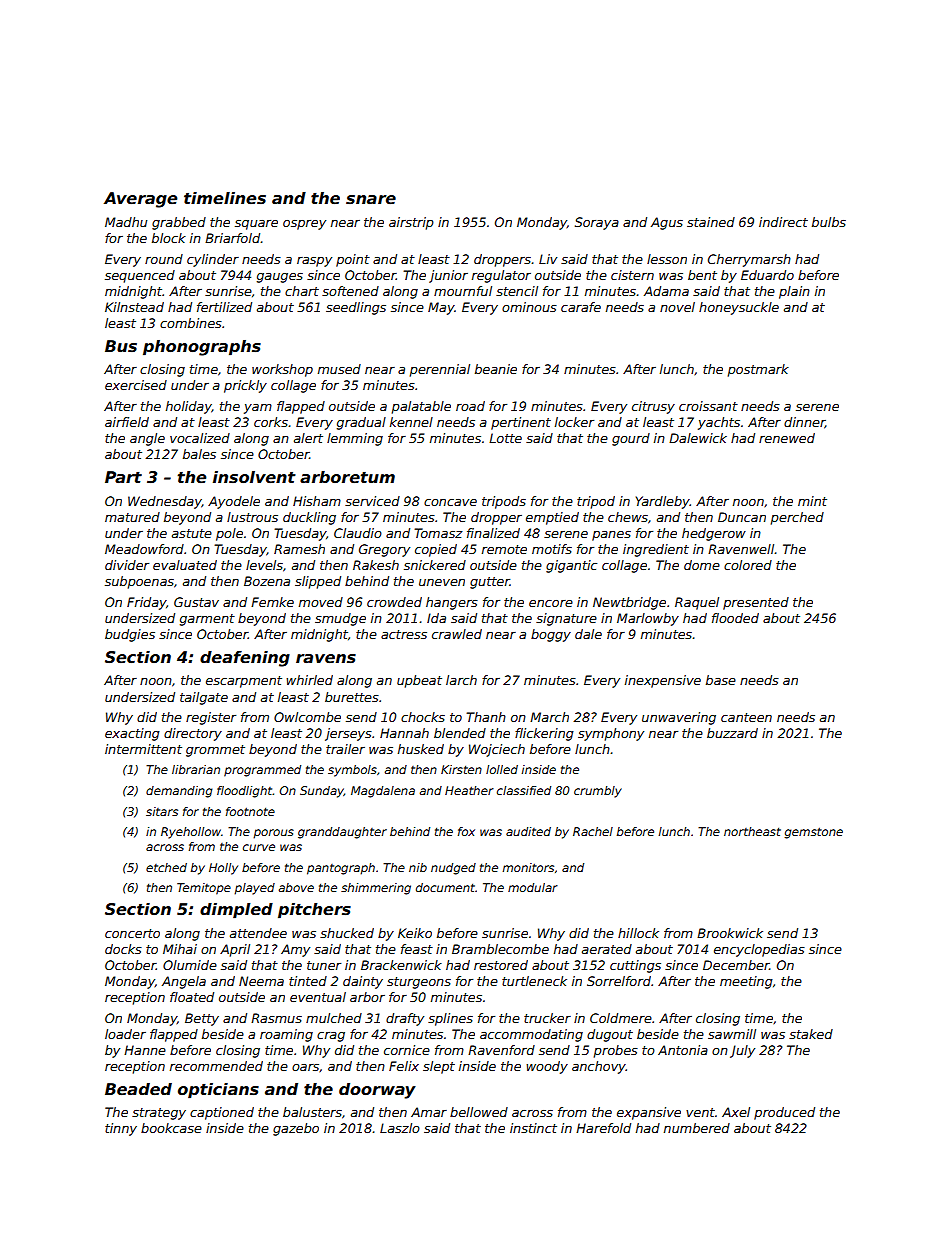  Describe the element at coordinates (813, 833) in the screenshot. I see `gemstone` at that location.
